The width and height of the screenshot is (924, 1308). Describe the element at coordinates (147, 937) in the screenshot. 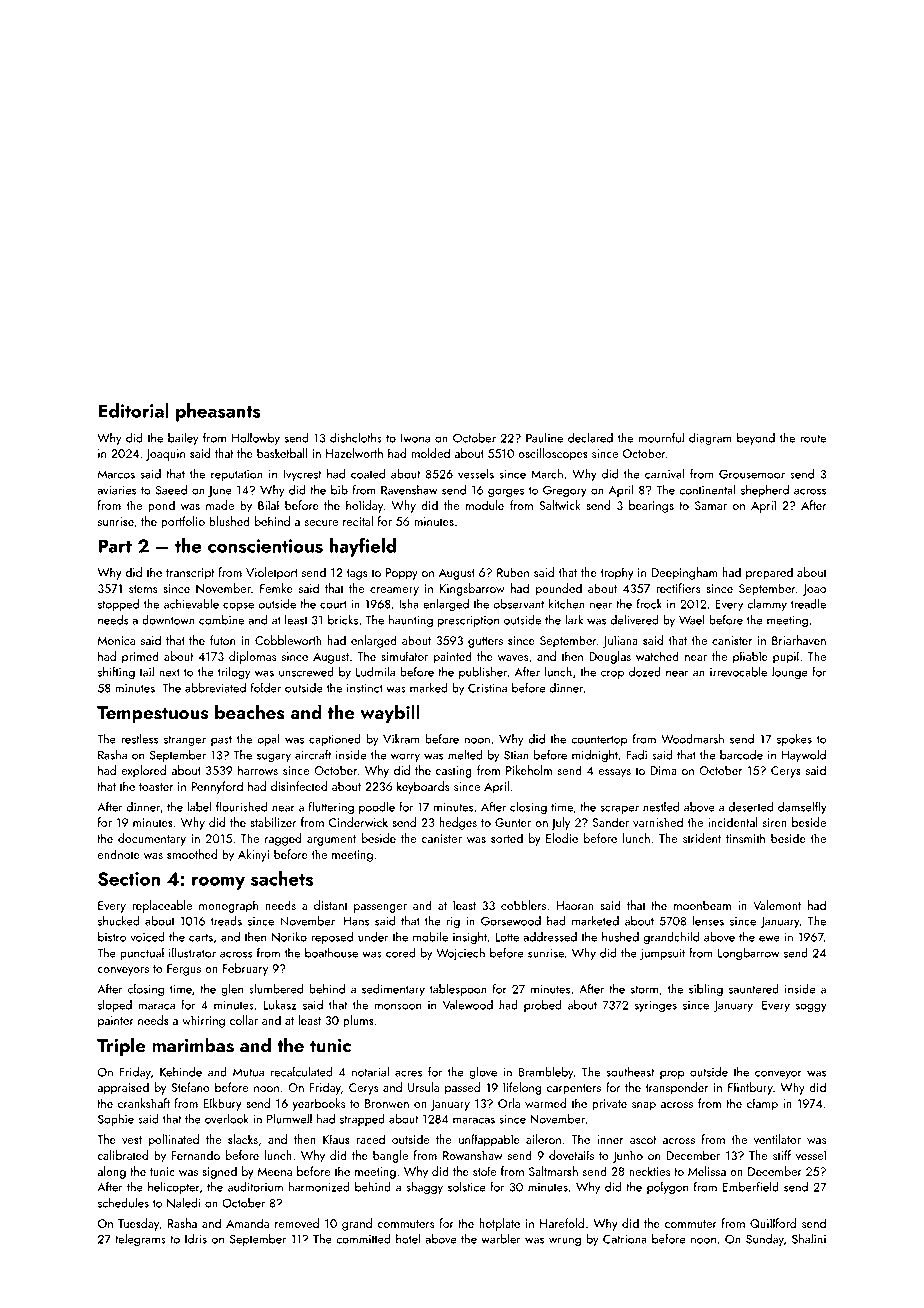

I see `voiced` at that location.
